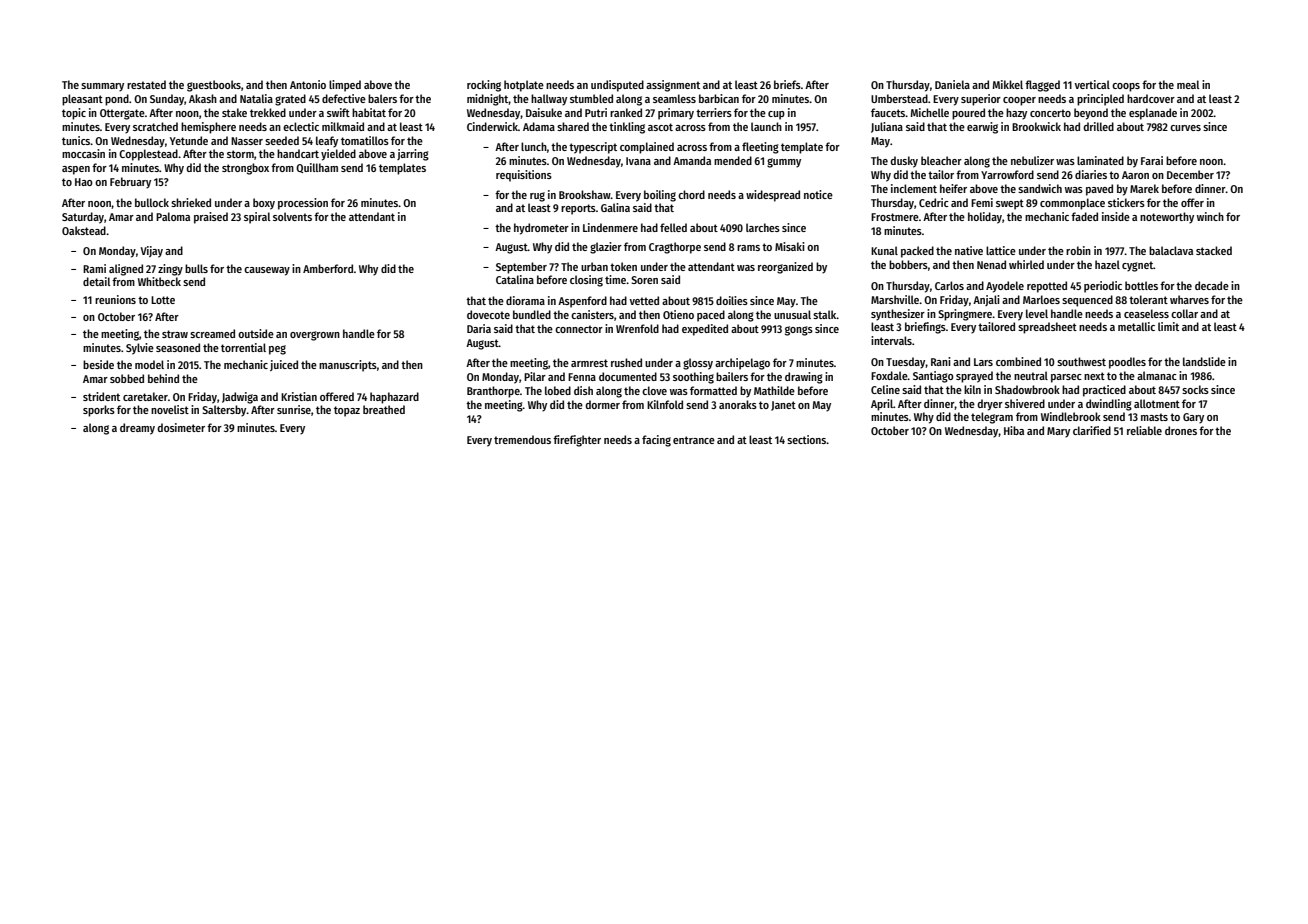  Describe the element at coordinates (181, 427) in the page. I see `dosimeter` at that location.
